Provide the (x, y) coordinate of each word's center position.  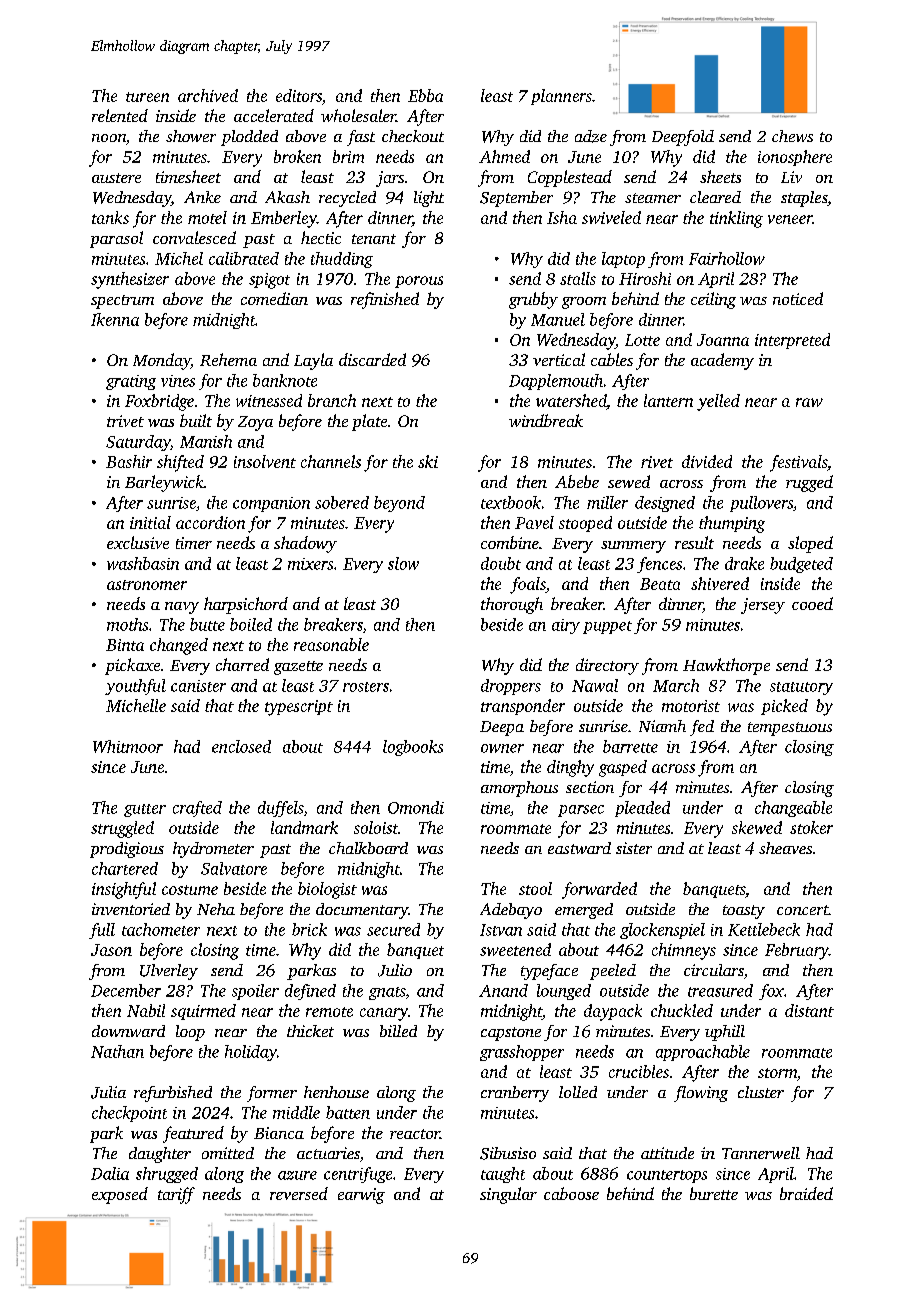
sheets (720, 176)
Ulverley (169, 972)
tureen (147, 97)
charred (242, 664)
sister (634, 848)
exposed (120, 1195)
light (429, 199)
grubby (533, 300)
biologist (327, 890)
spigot (269, 281)
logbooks (413, 748)
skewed (757, 827)
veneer (790, 219)
